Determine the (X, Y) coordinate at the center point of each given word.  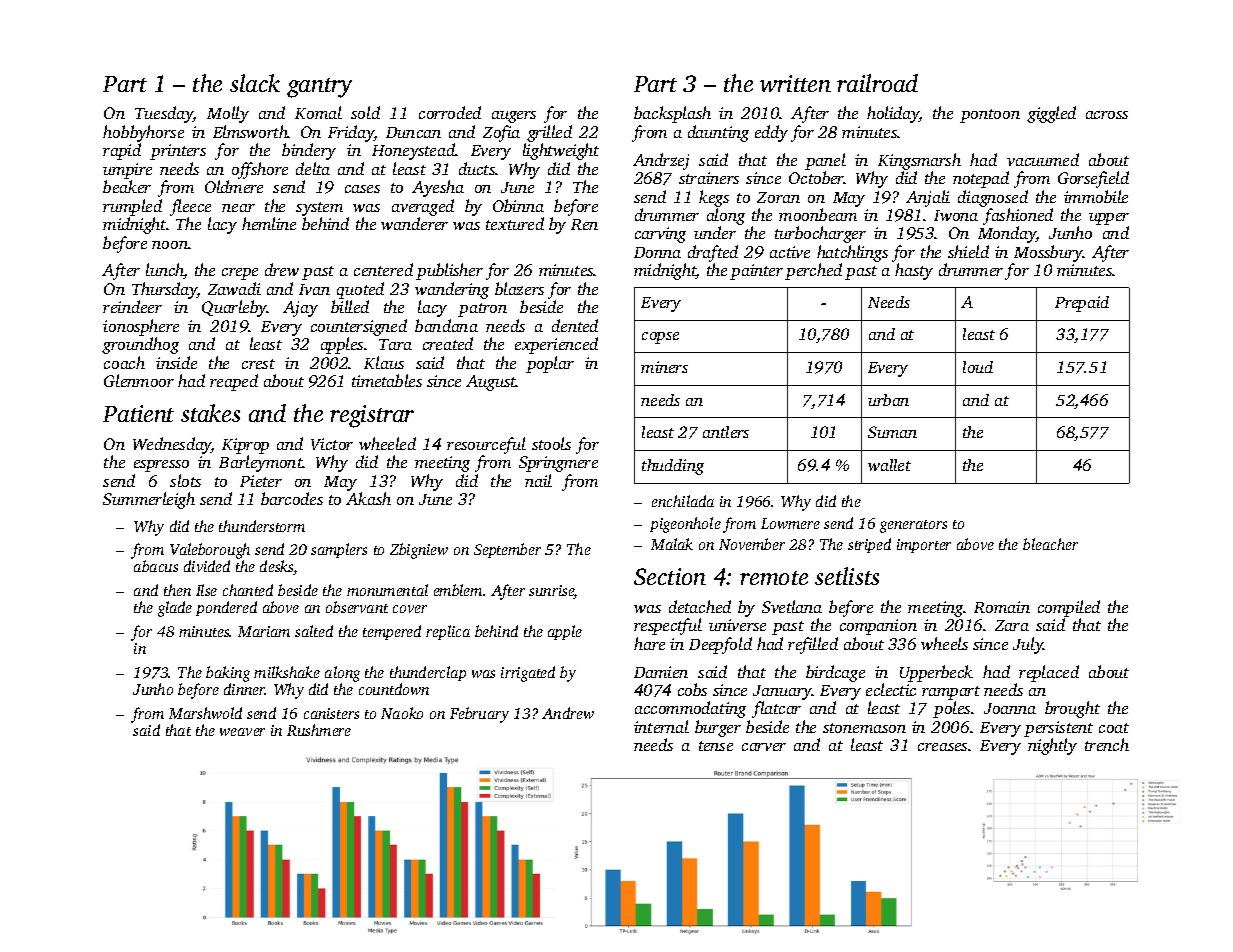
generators (913, 526)
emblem (458, 590)
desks (277, 567)
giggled (1051, 114)
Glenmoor (139, 380)
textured (515, 223)
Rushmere (319, 730)
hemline (269, 223)
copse (660, 338)
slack (255, 83)
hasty (914, 271)
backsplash (672, 114)
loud (978, 367)
